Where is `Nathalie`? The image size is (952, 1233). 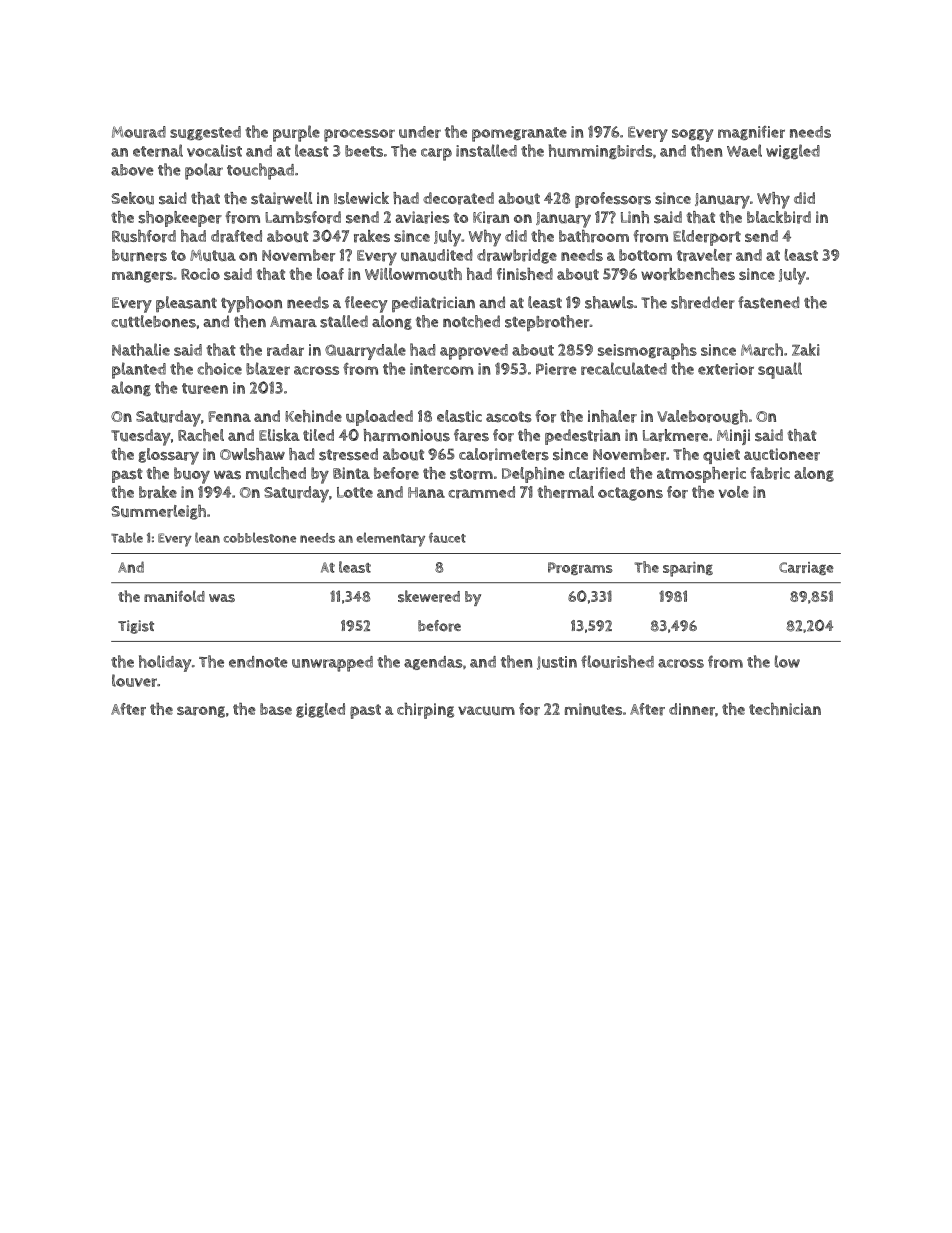 Nathalie is located at coordinates (141, 349).
